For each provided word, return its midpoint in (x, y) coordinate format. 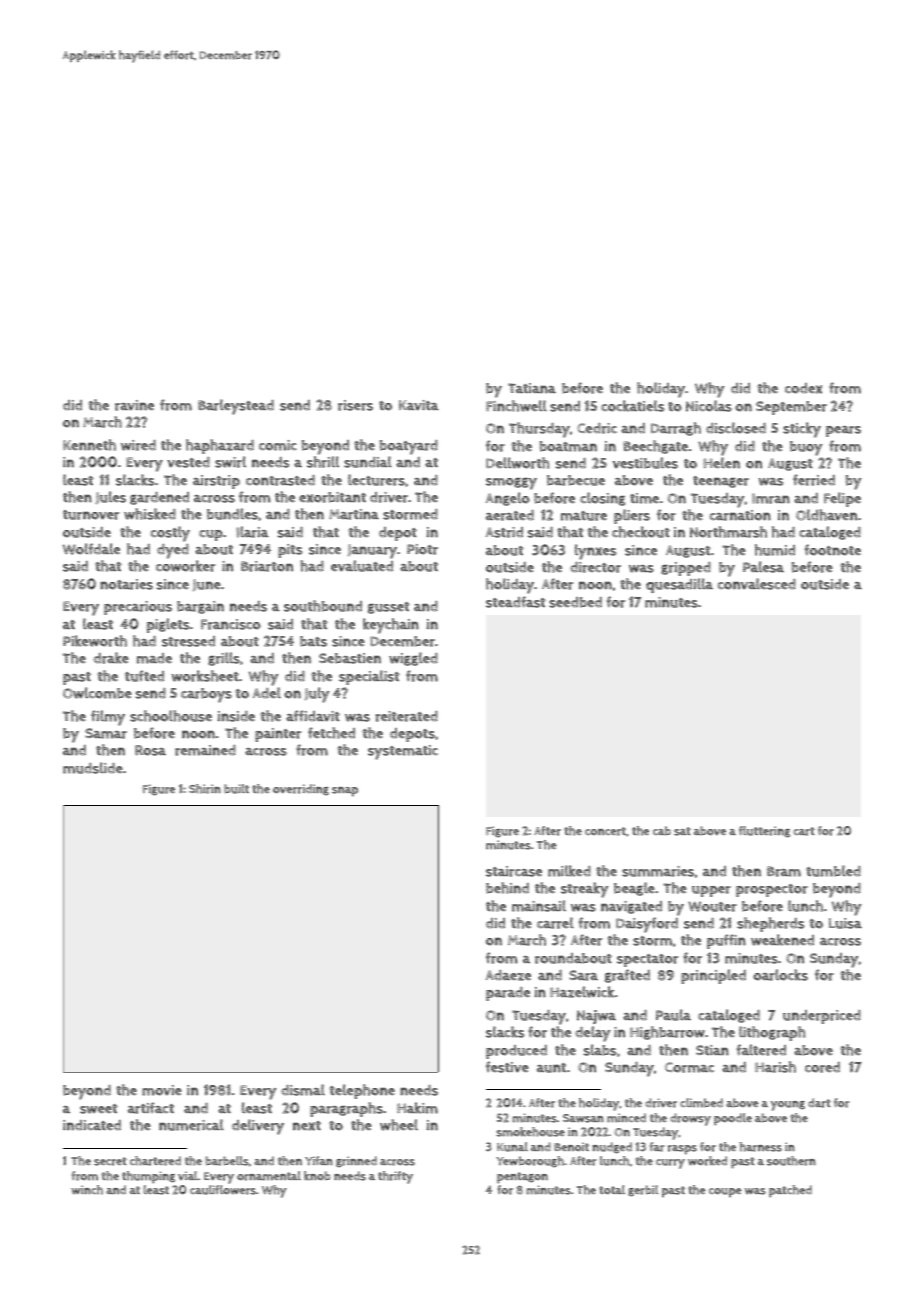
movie (162, 1090)
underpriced (822, 1017)
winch (87, 1190)
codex (803, 388)
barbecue (576, 480)
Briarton (267, 566)
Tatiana (532, 388)
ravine (134, 405)
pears (843, 431)
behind (507, 888)
